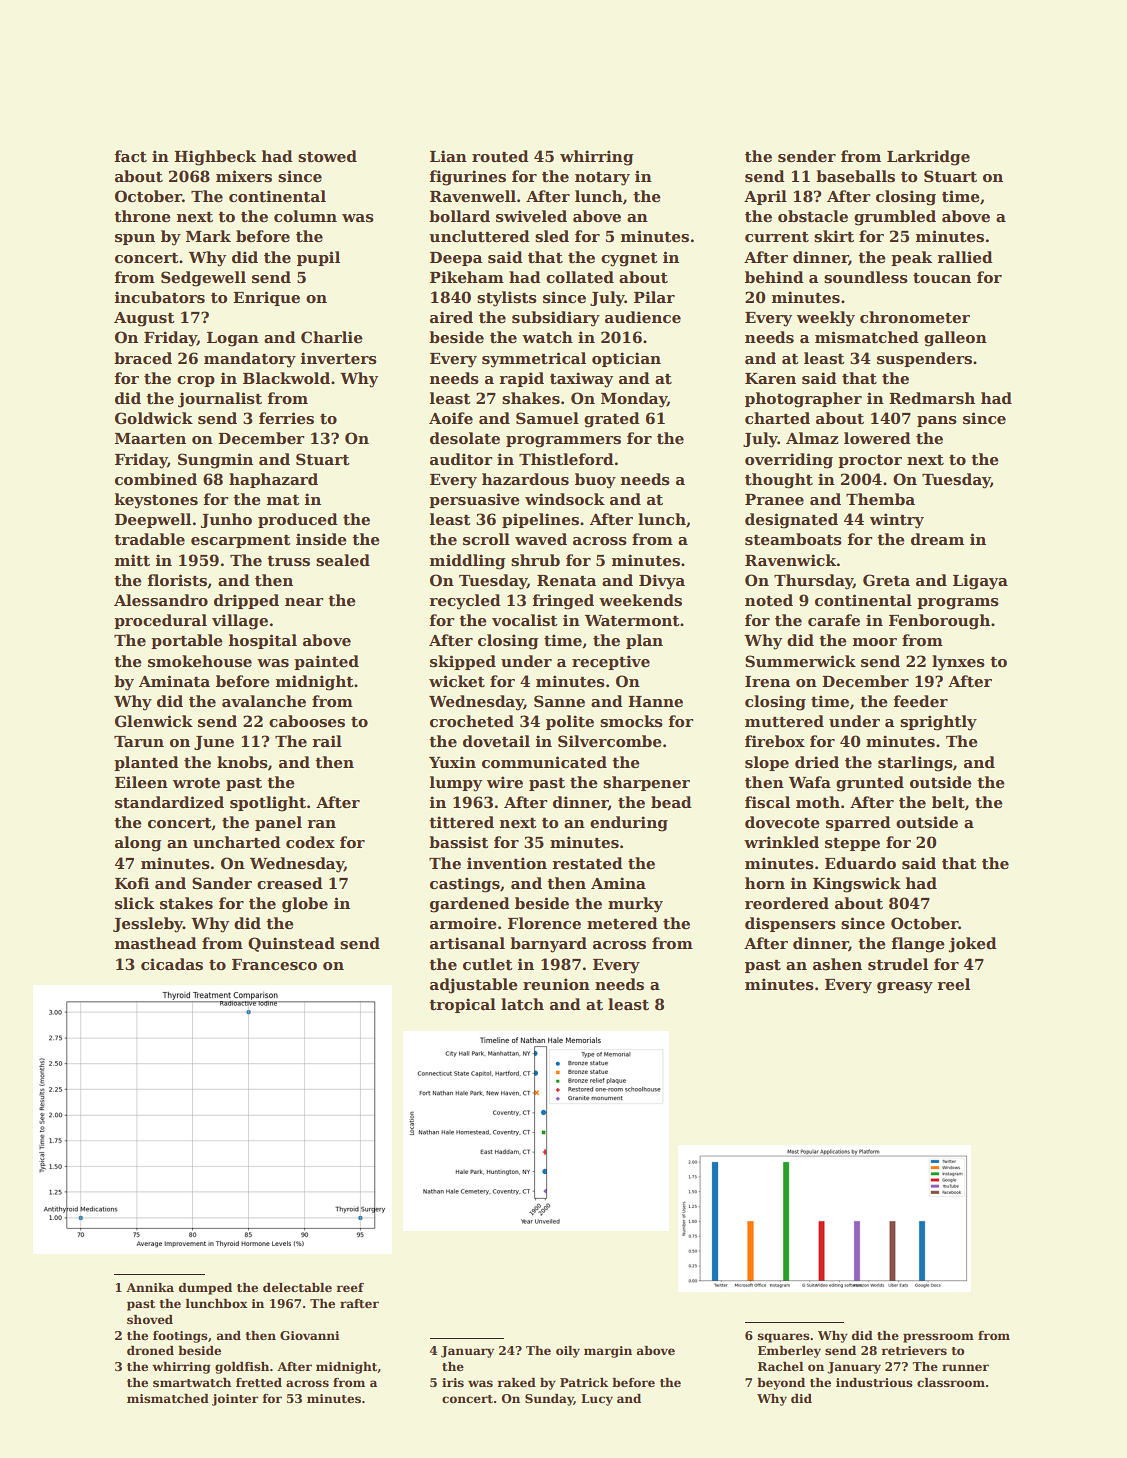  I want to click on stowed, so click(327, 156).
